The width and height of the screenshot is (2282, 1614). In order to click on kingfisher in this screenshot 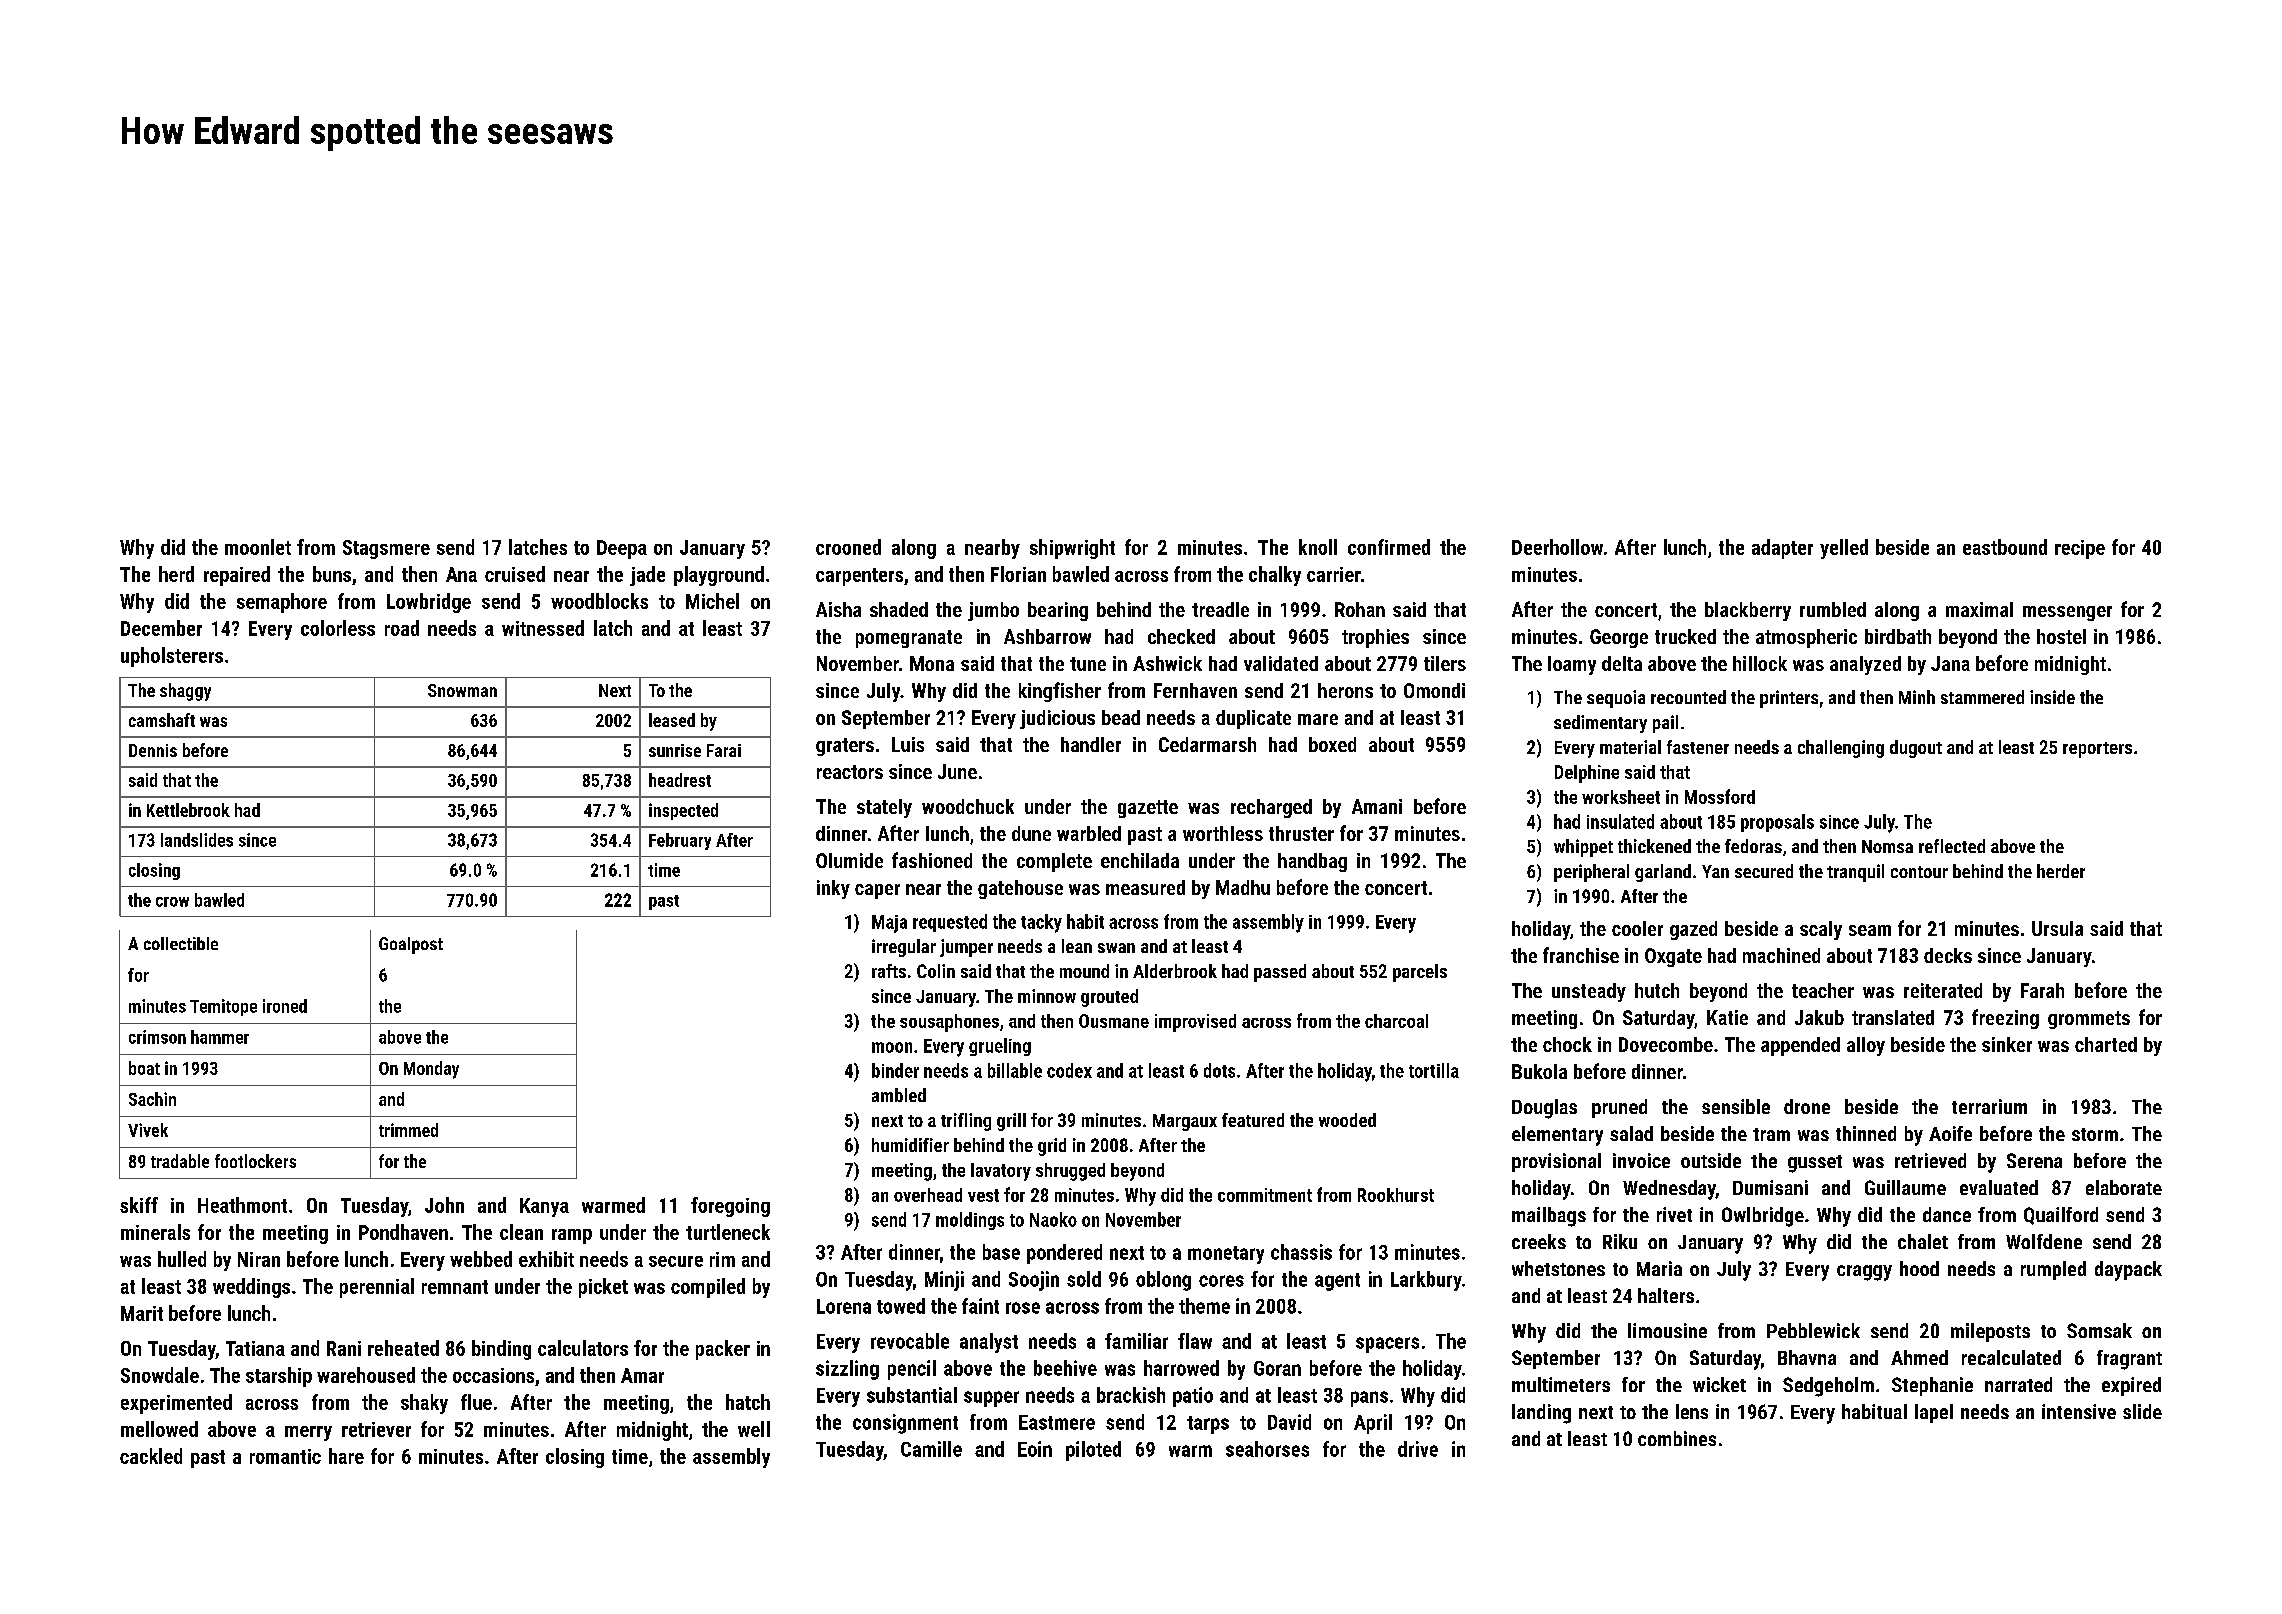, I will do `click(1060, 692)`.
